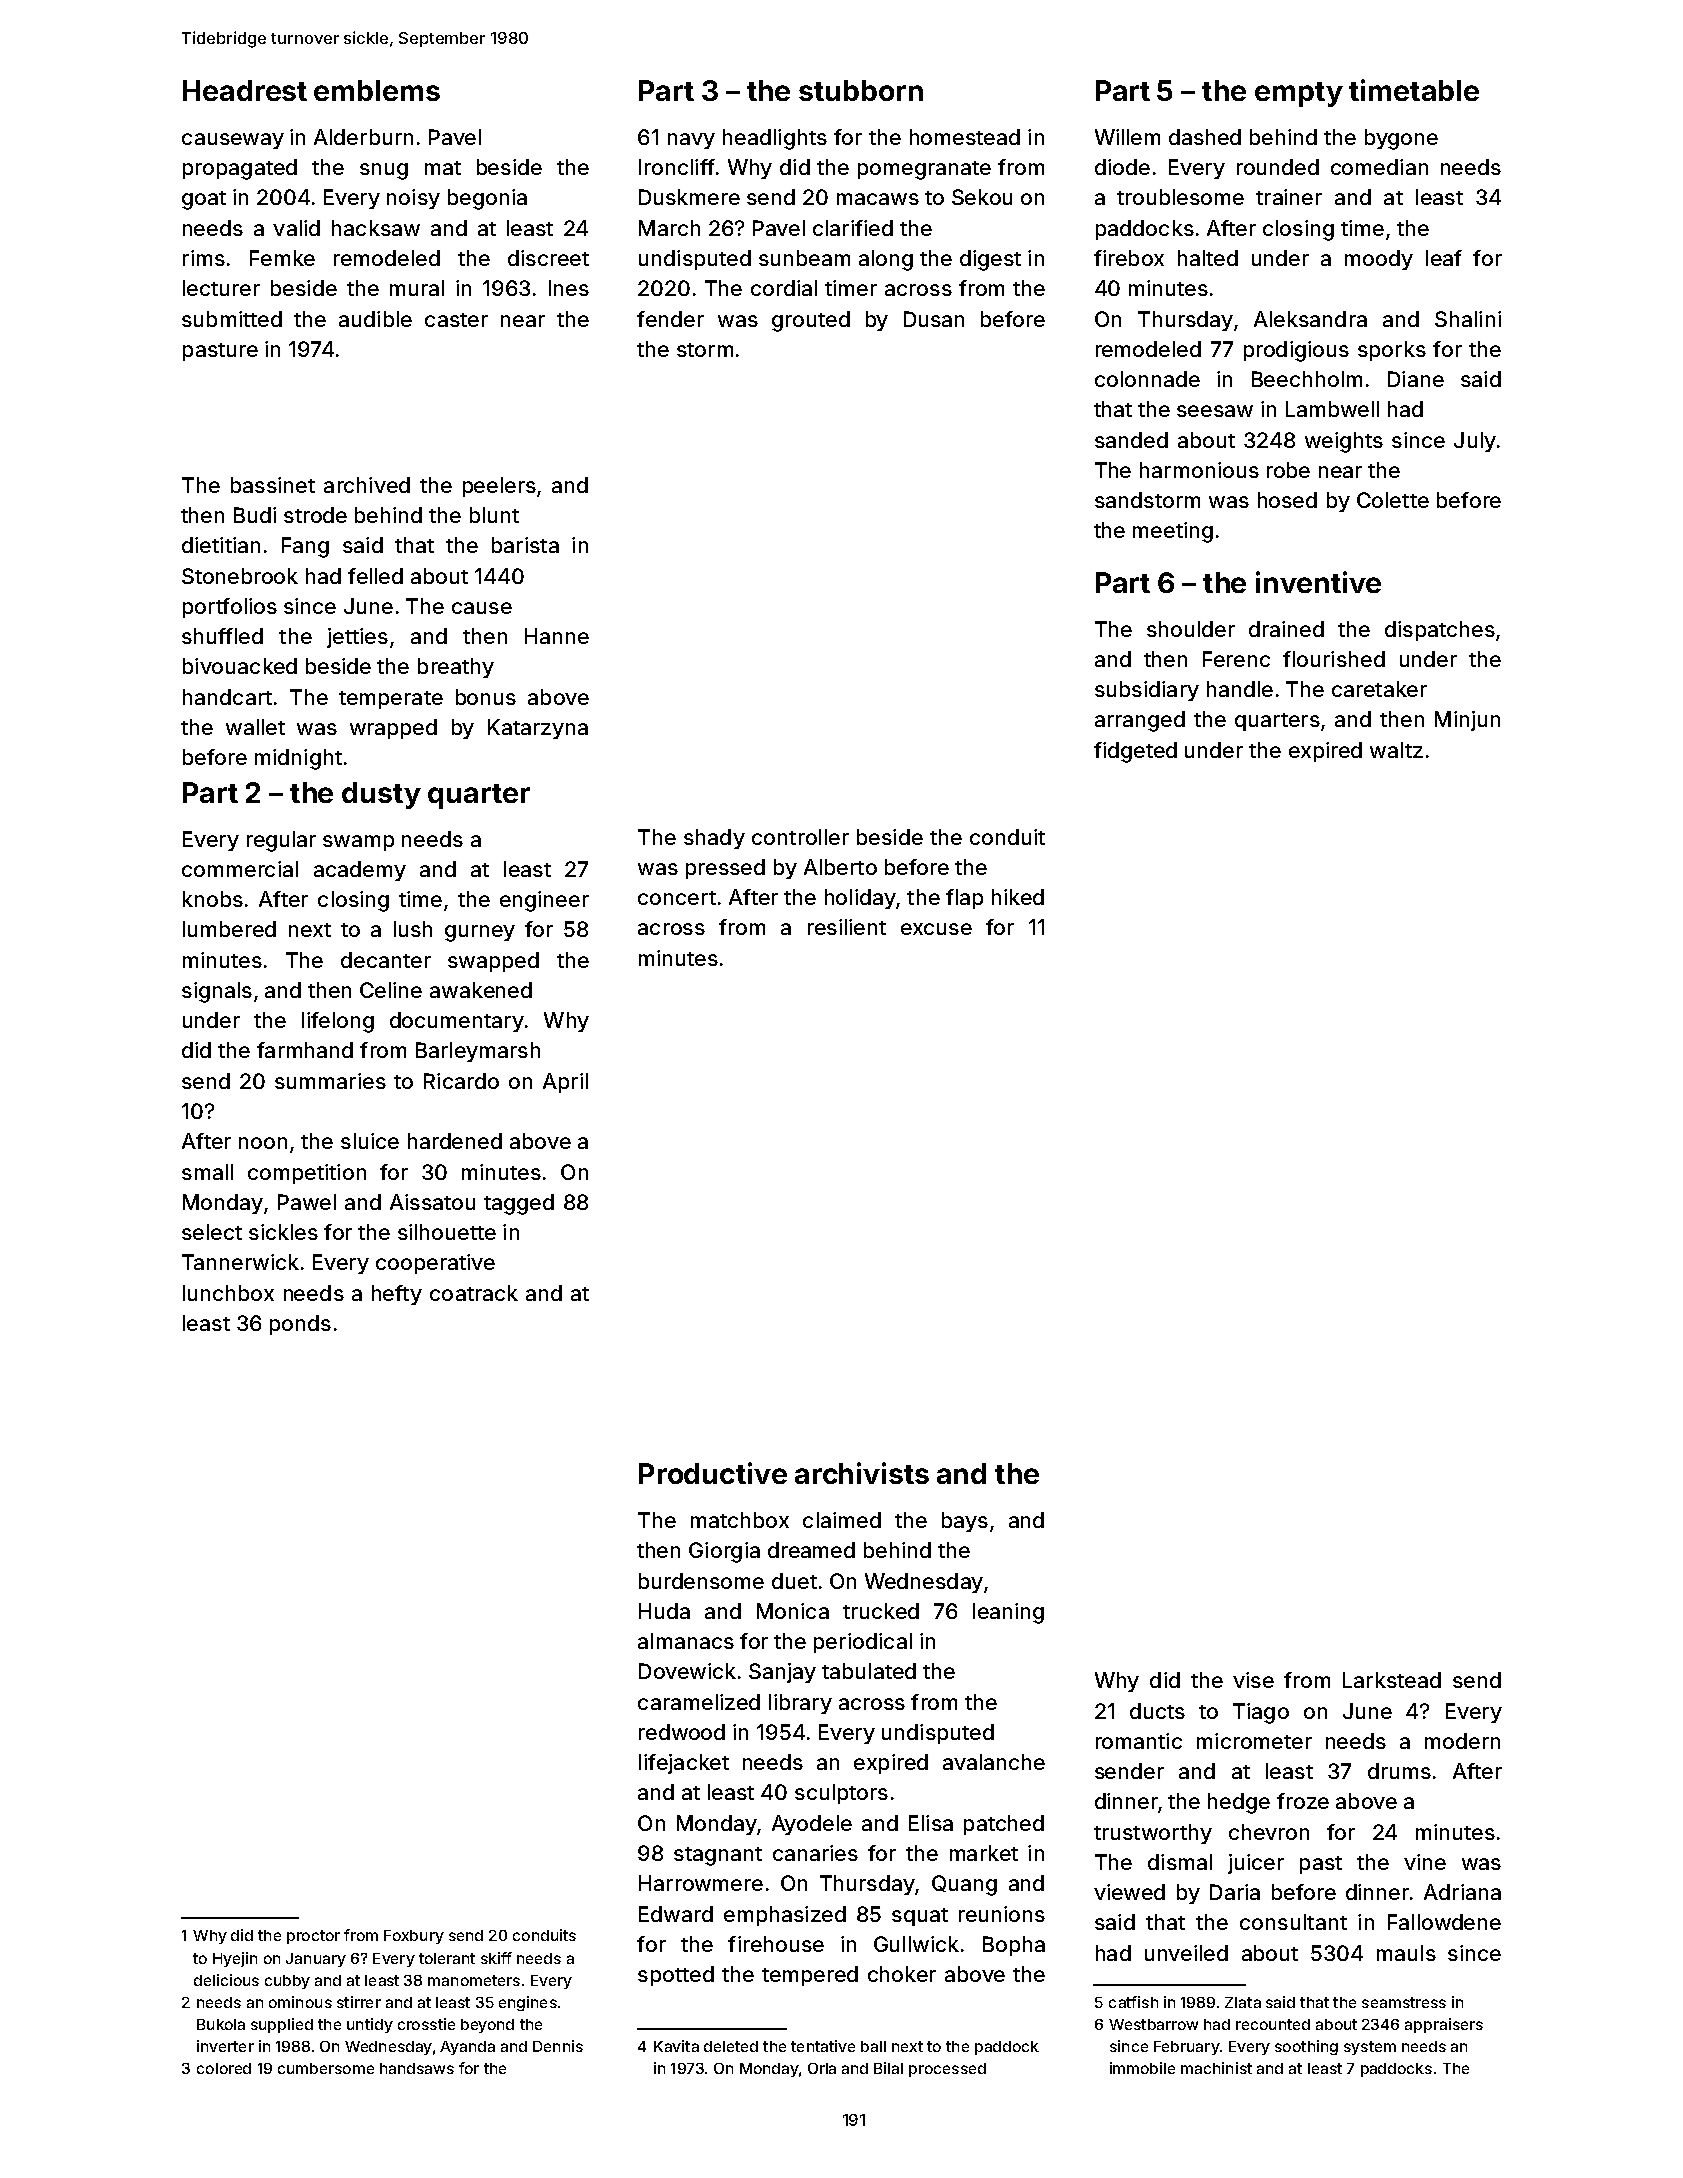  Describe the element at coordinates (664, 1611) in the screenshot. I see `Huda` at that location.
